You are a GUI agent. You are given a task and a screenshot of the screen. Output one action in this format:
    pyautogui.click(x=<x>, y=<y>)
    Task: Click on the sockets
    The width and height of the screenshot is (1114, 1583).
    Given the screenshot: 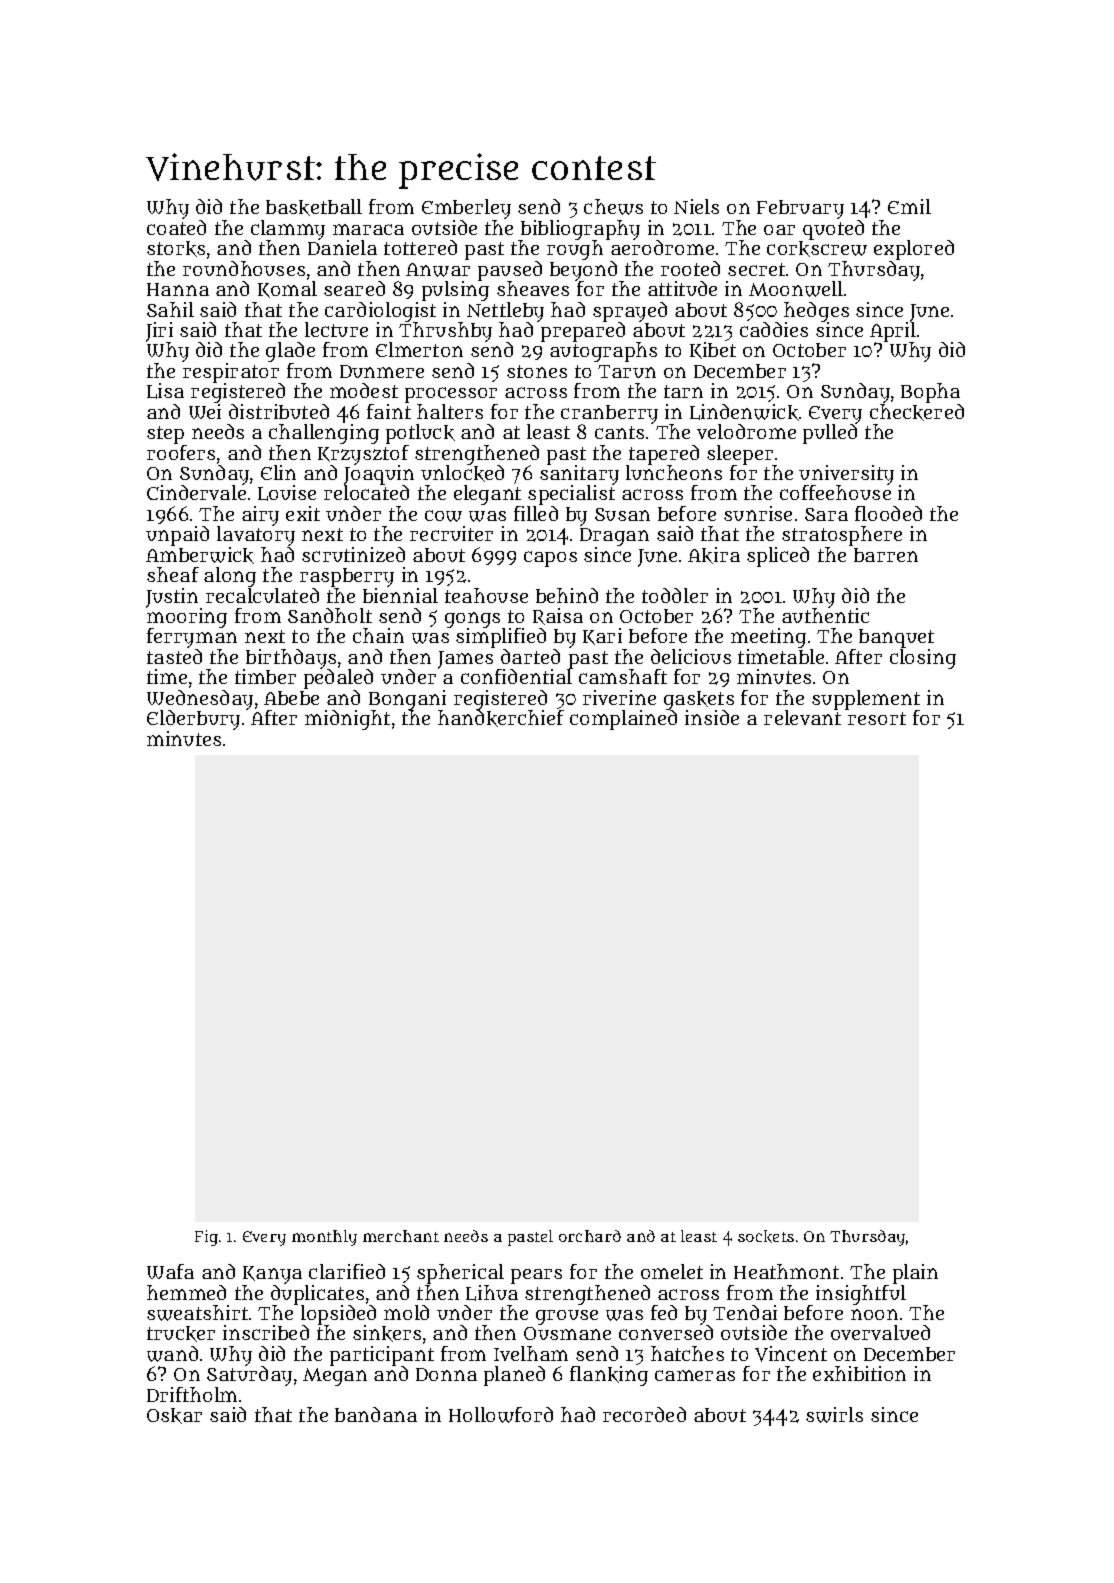 What is the action you would take?
    pyautogui.click(x=766, y=1236)
